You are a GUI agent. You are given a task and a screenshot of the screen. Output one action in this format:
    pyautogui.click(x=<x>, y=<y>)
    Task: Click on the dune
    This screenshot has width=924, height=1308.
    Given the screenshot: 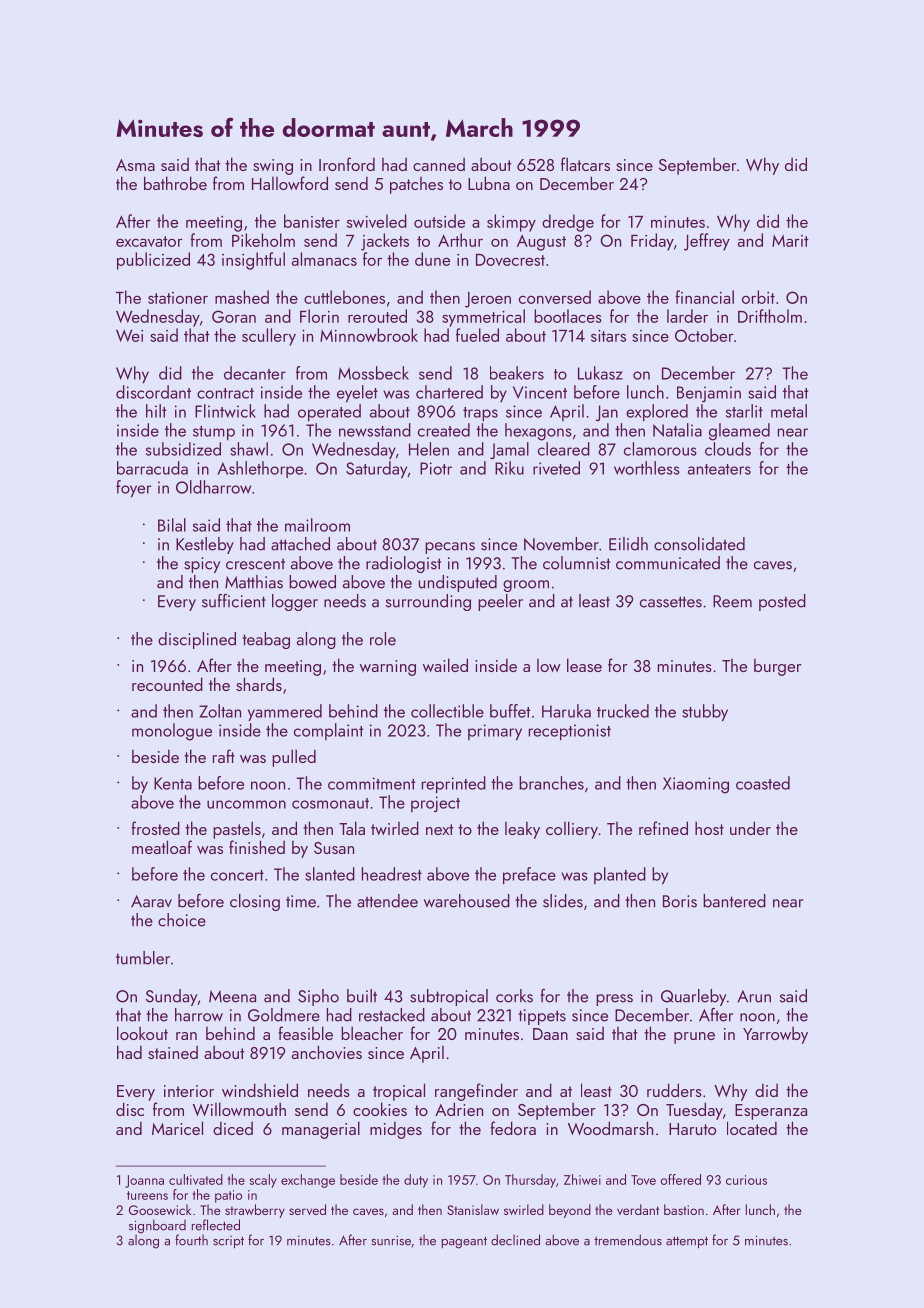 What is the action you would take?
    pyautogui.click(x=432, y=259)
